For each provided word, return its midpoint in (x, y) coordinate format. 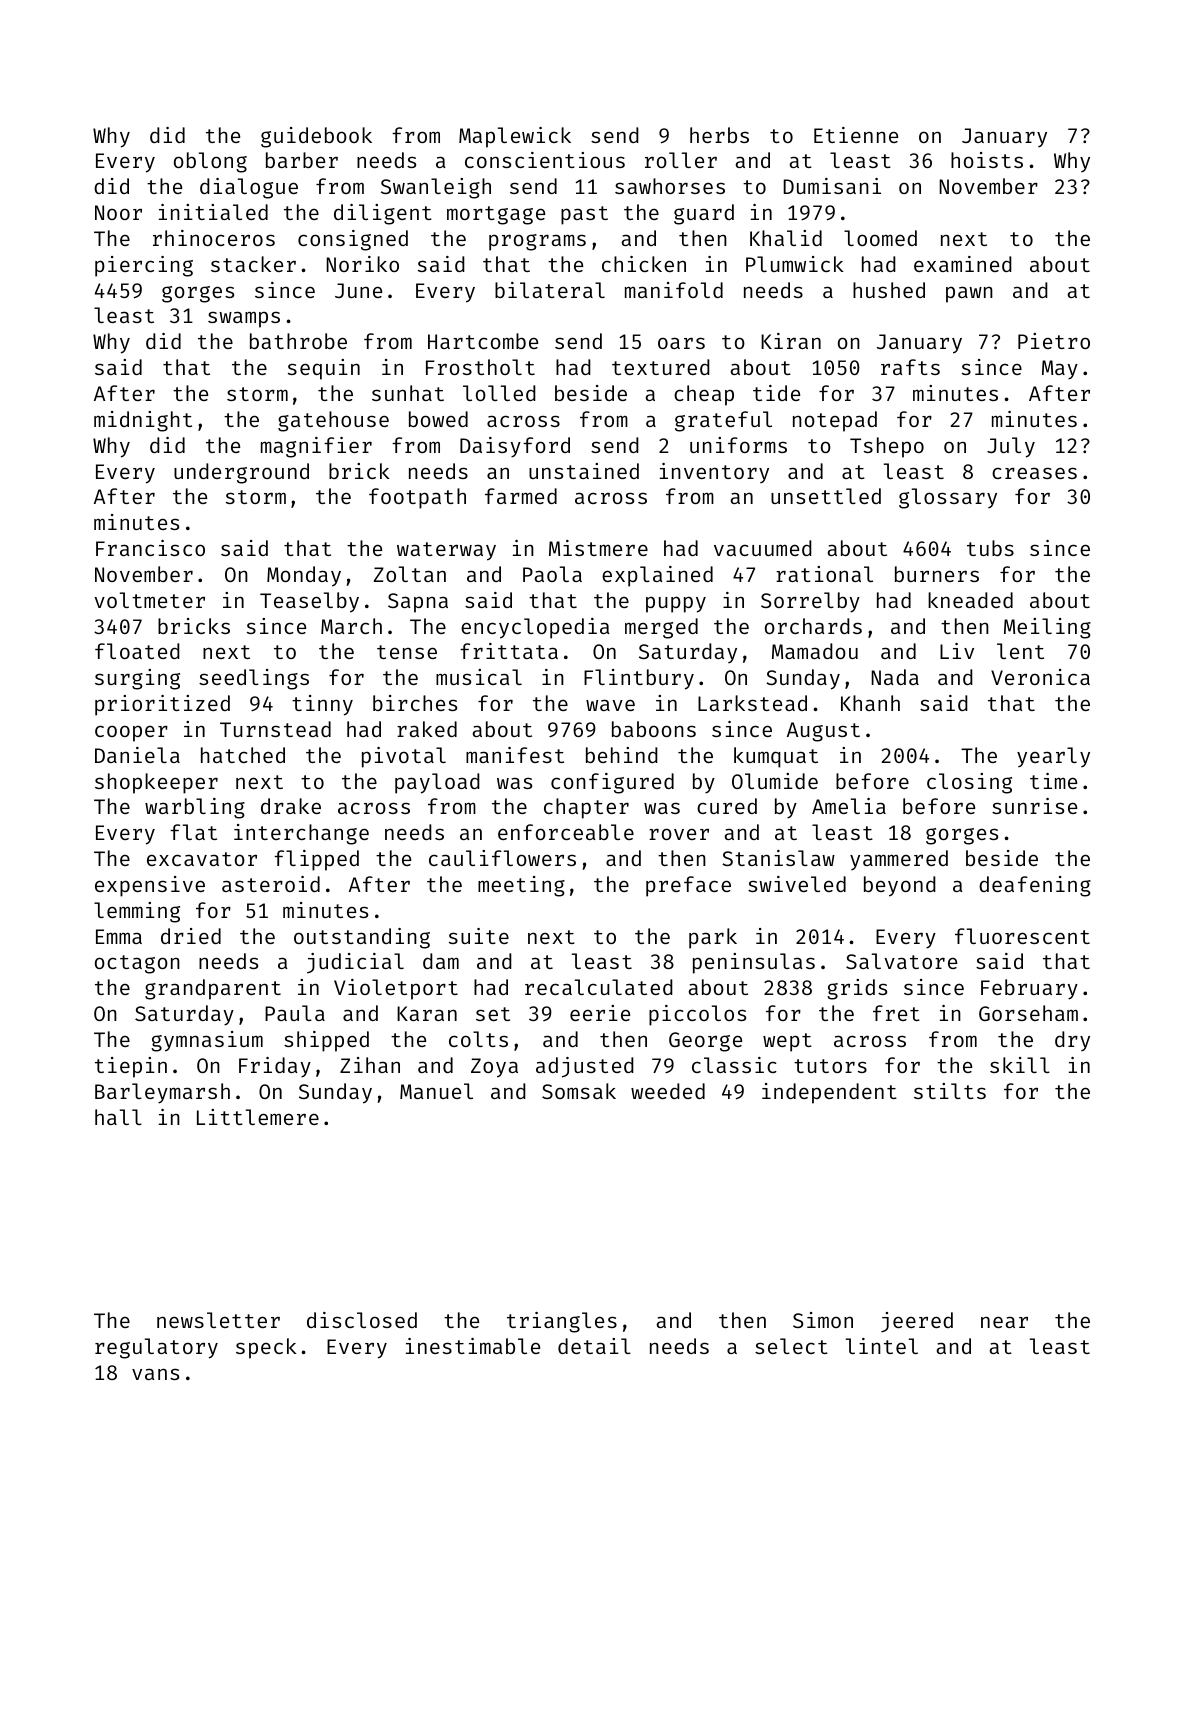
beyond (900, 886)
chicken (644, 264)
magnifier (316, 447)
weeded (668, 1091)
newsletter (218, 1320)
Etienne (856, 135)
